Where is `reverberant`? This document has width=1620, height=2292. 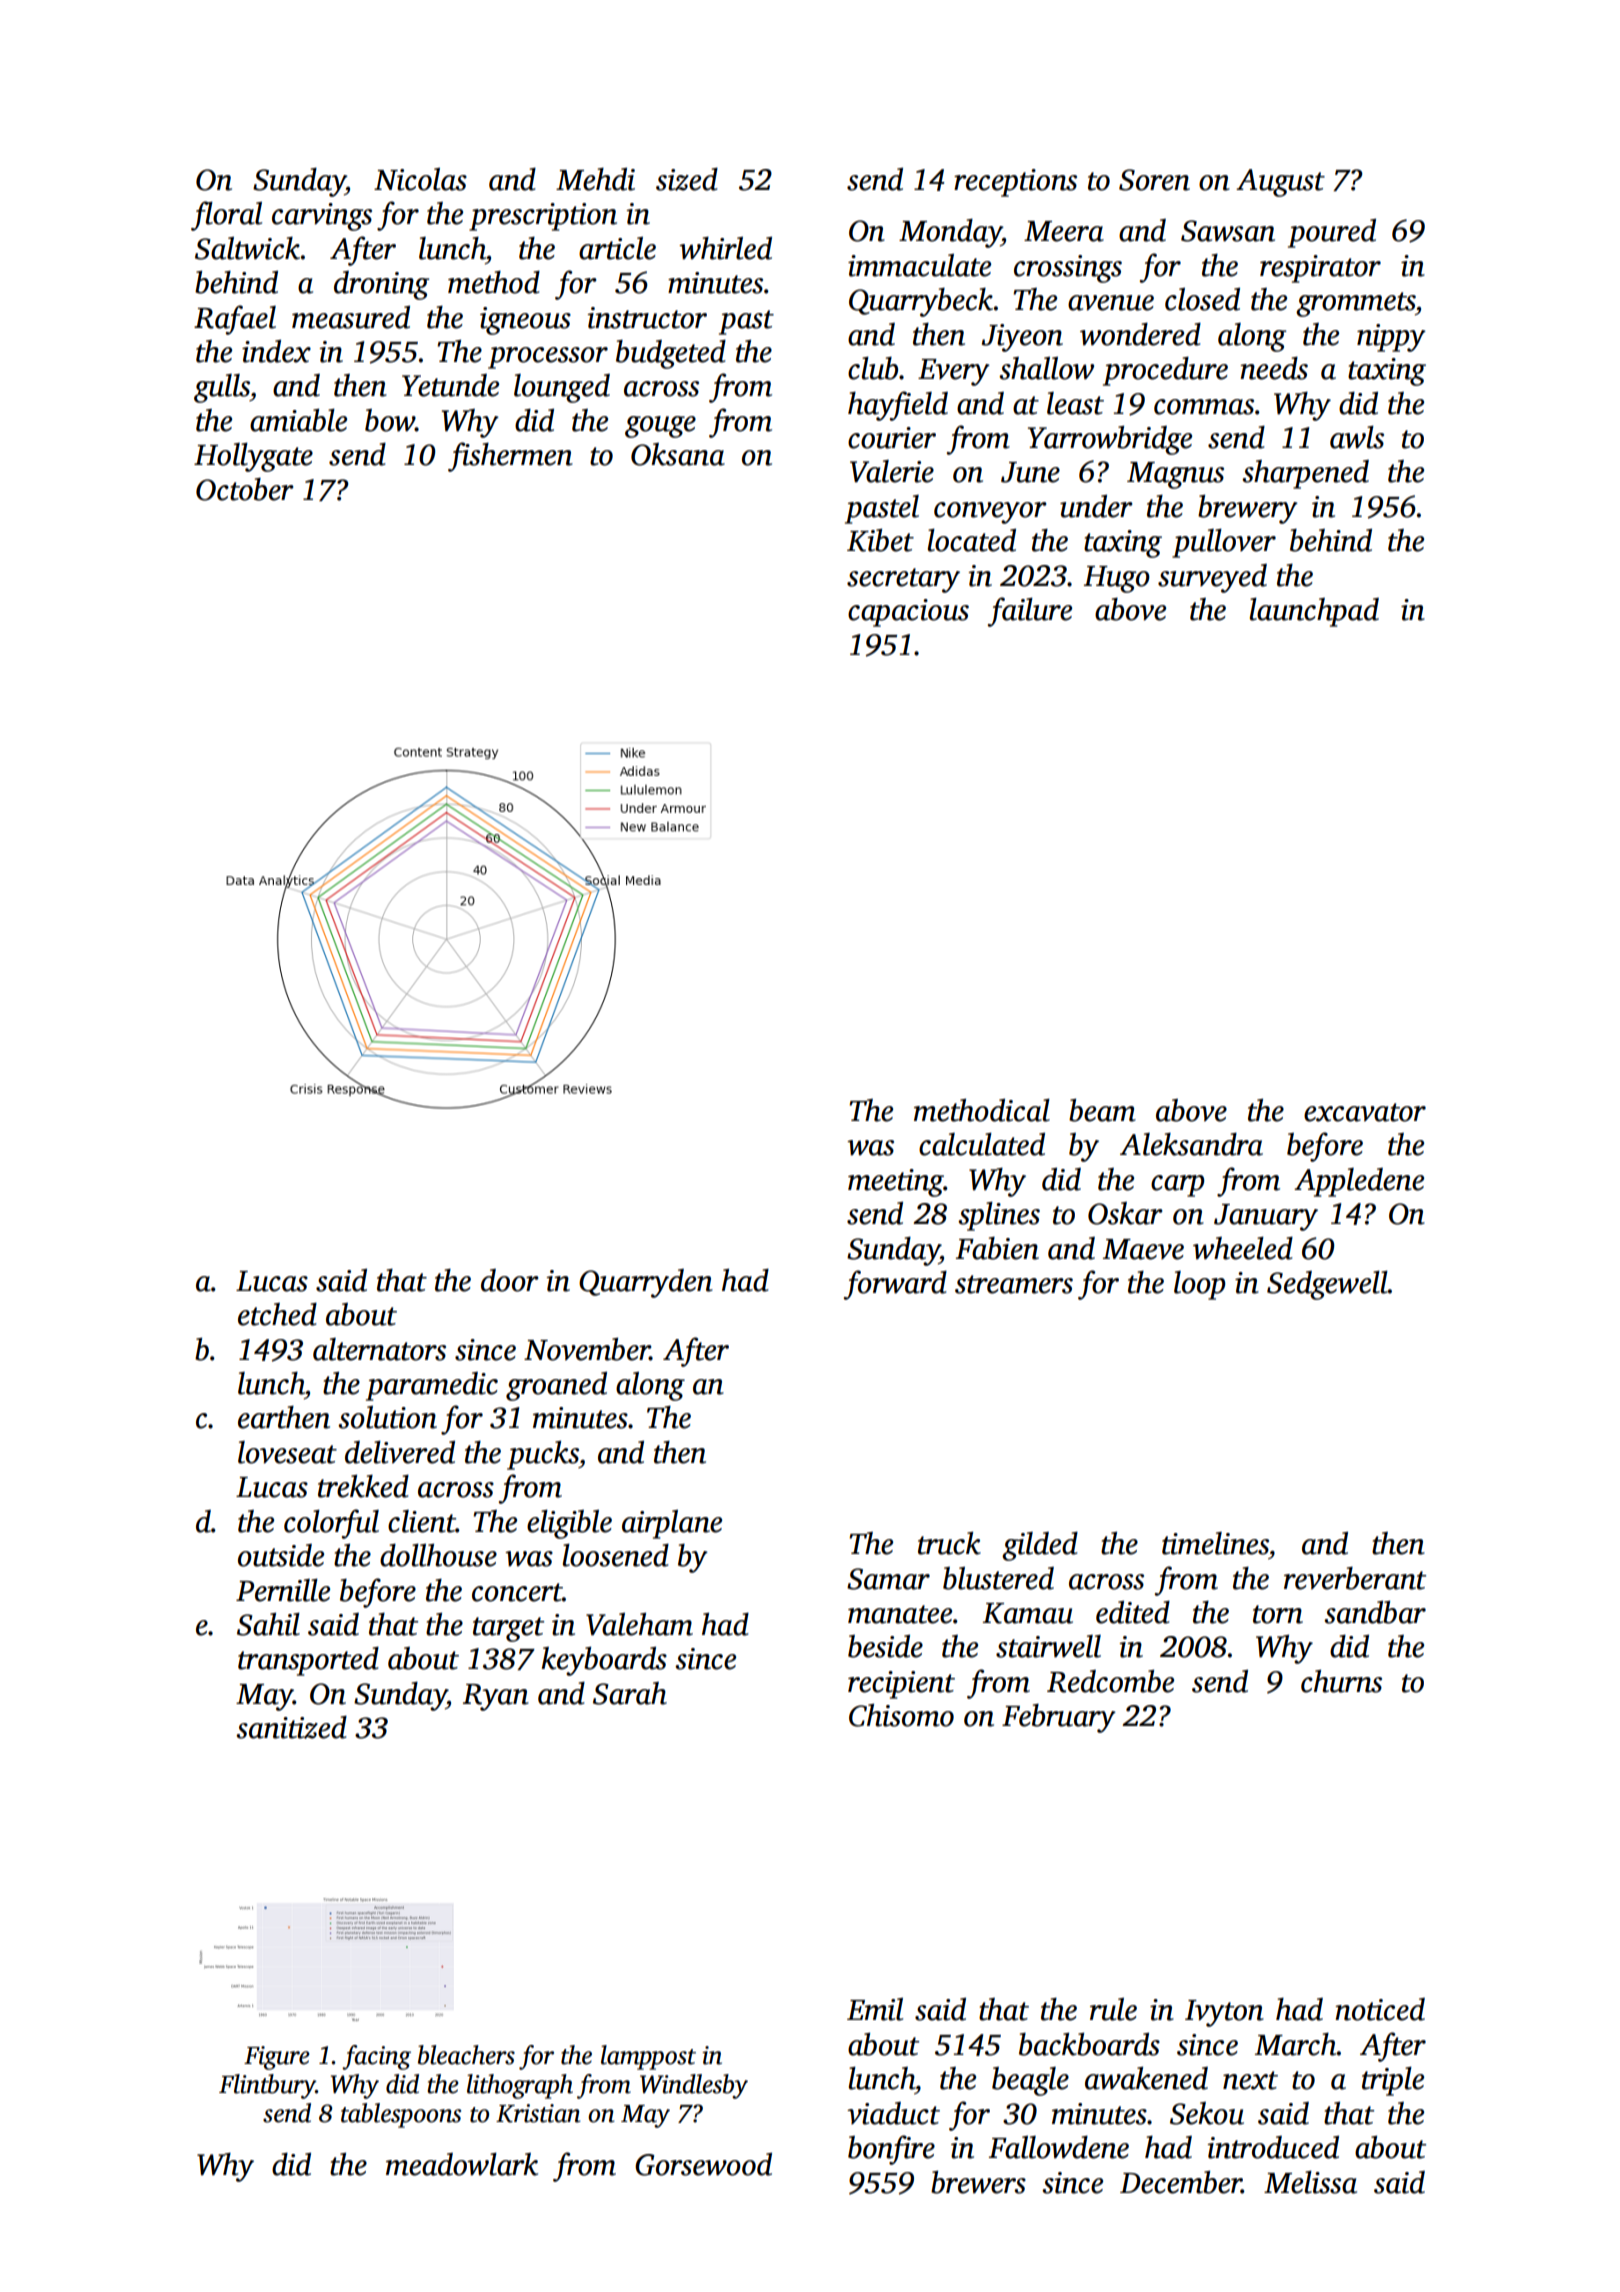
reverberant is located at coordinates (1355, 1578).
